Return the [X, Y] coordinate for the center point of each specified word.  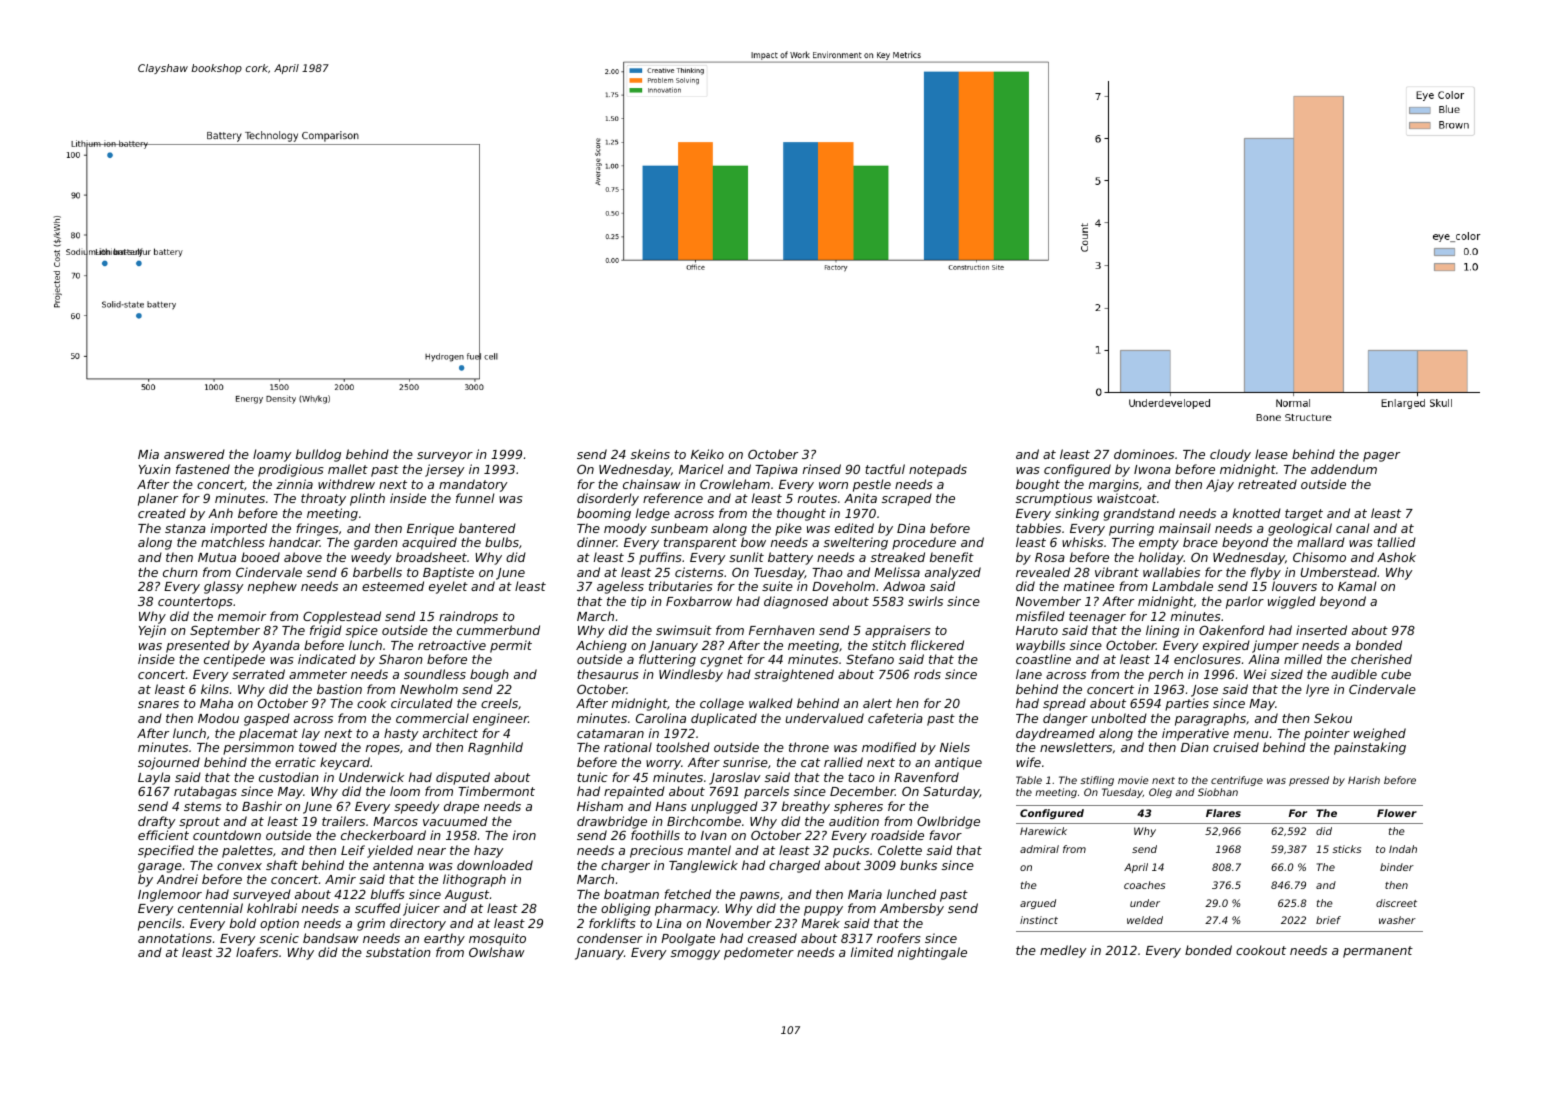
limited [872, 952]
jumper [1275, 646]
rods [927, 674]
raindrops [468, 617]
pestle [872, 485]
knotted [1257, 513]
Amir [340, 879]
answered [194, 454]
